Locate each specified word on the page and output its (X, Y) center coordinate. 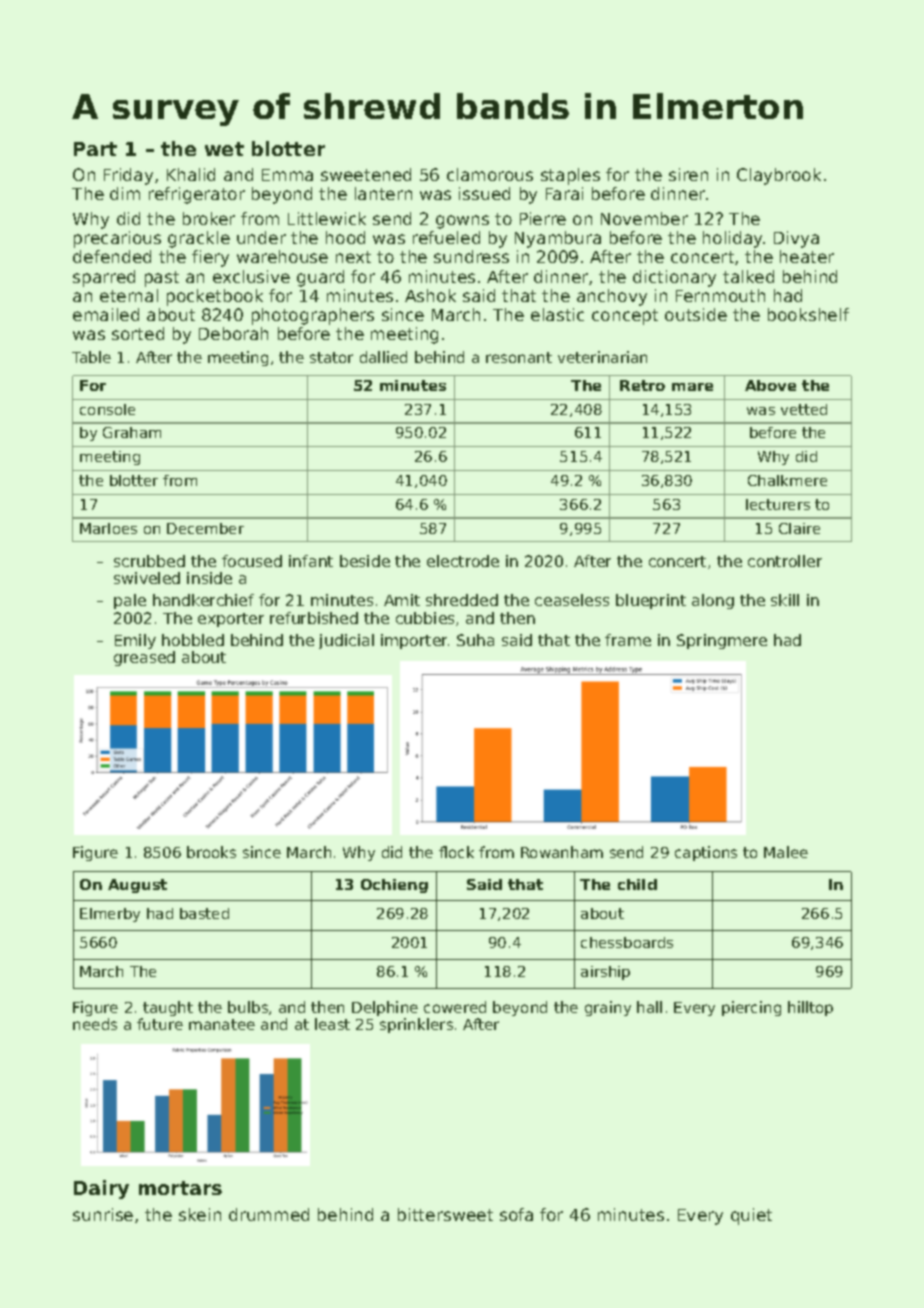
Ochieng (394, 886)
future (160, 1024)
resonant (519, 357)
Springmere (722, 641)
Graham (132, 432)
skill (785, 600)
